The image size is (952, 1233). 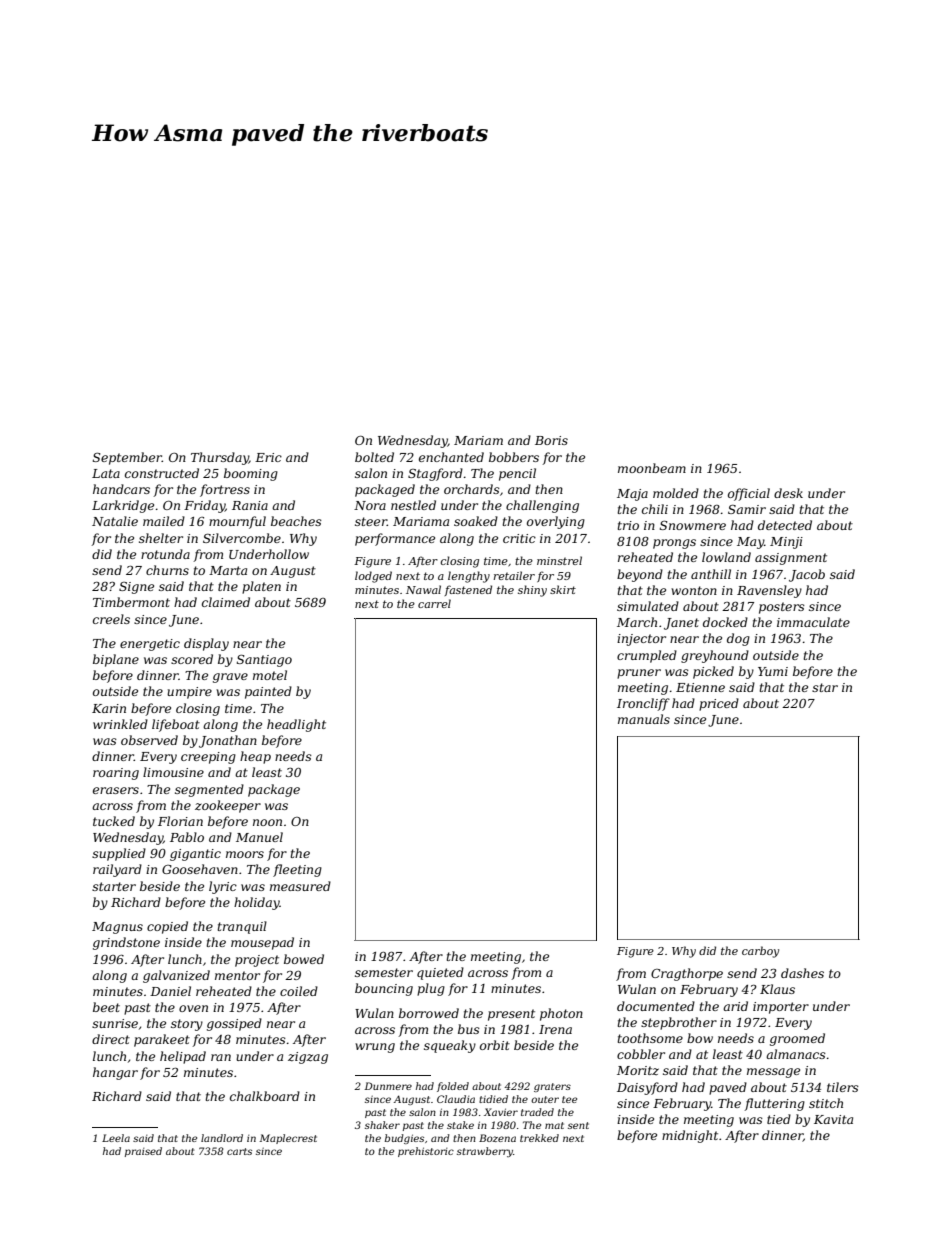 What do you see at coordinates (760, 952) in the image?
I see `carboy` at bounding box center [760, 952].
